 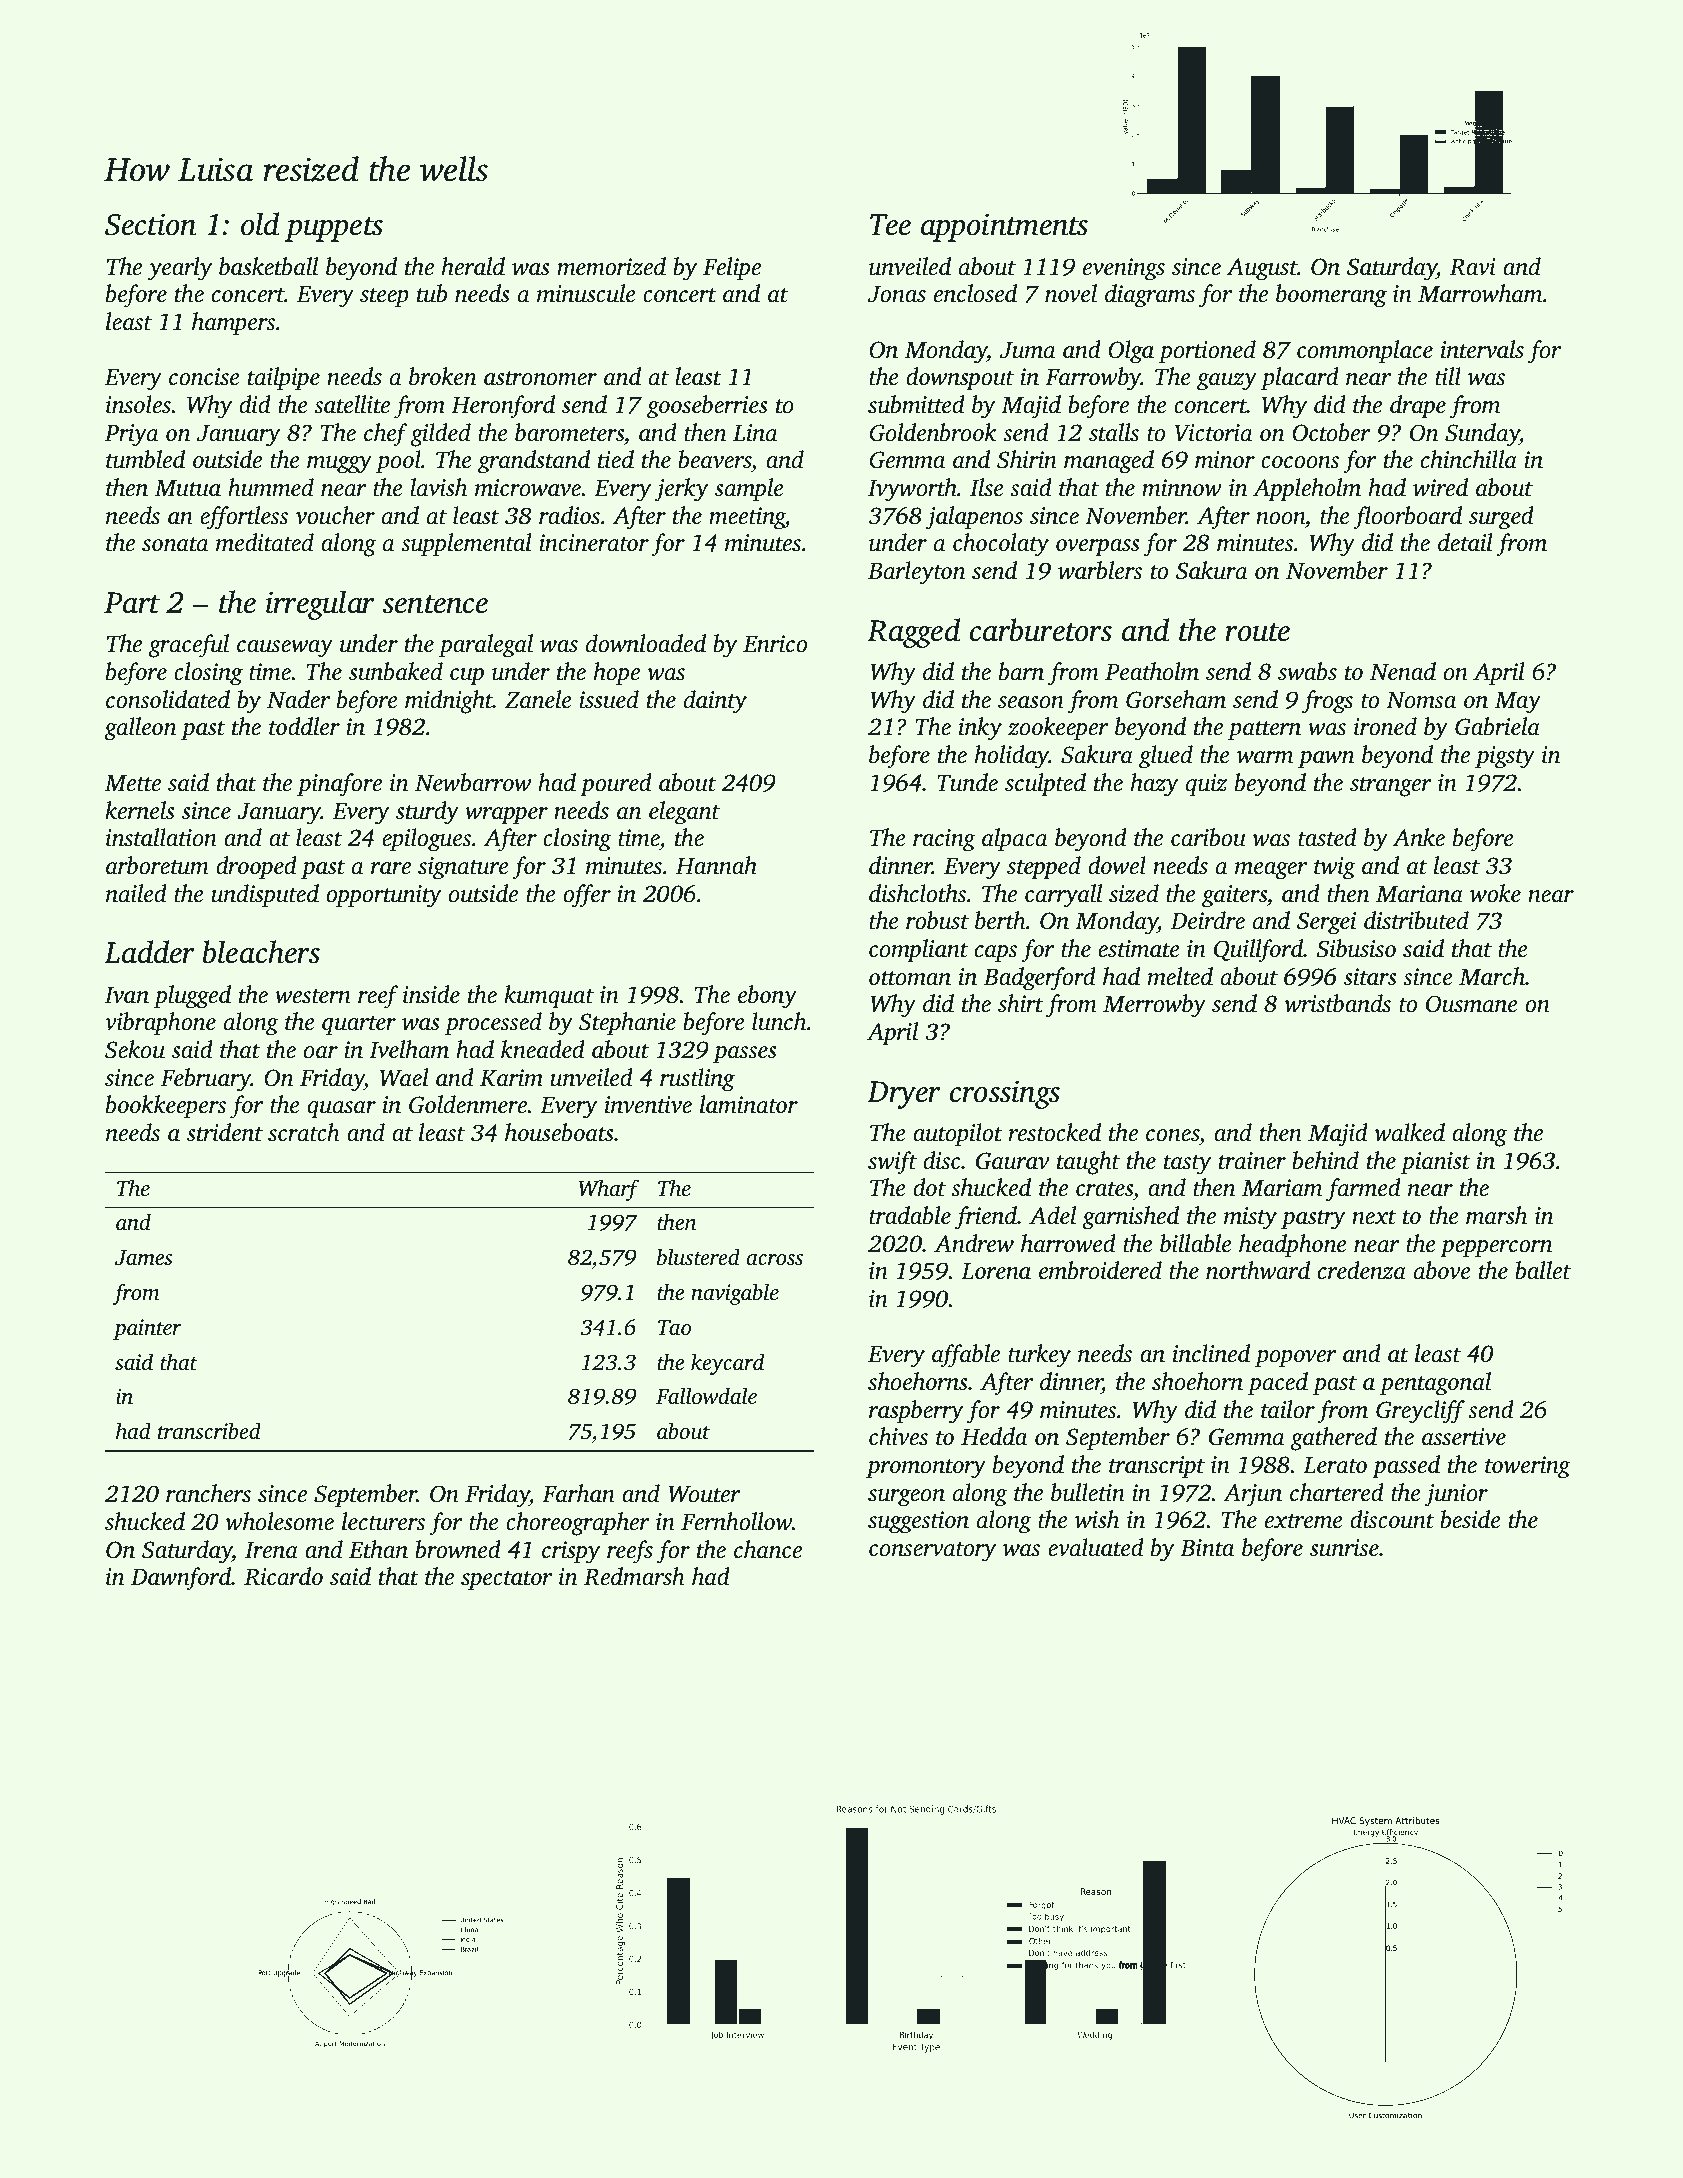 I want to click on ranchers, so click(x=208, y=1493).
